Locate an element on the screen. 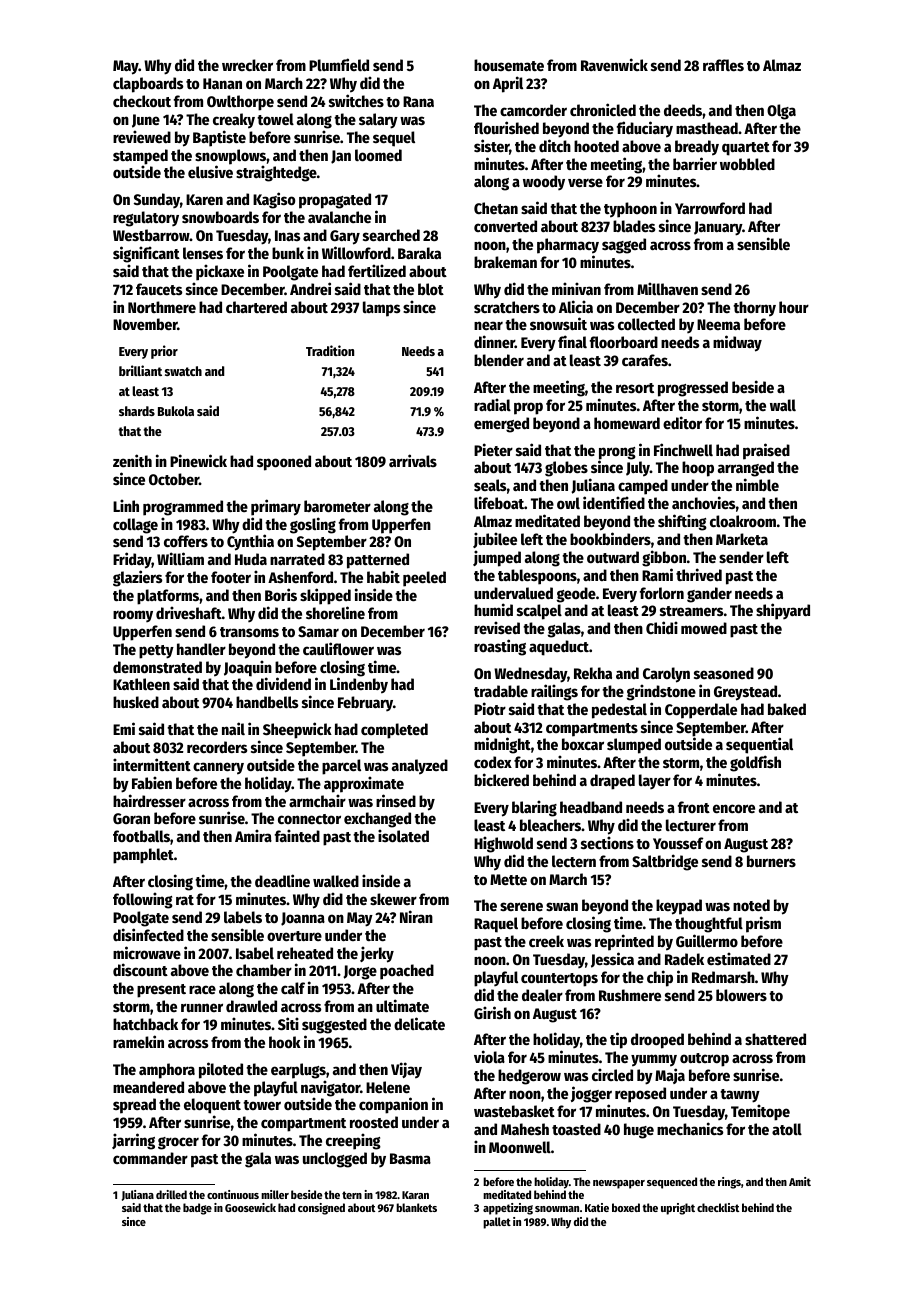  sections is located at coordinates (607, 842).
